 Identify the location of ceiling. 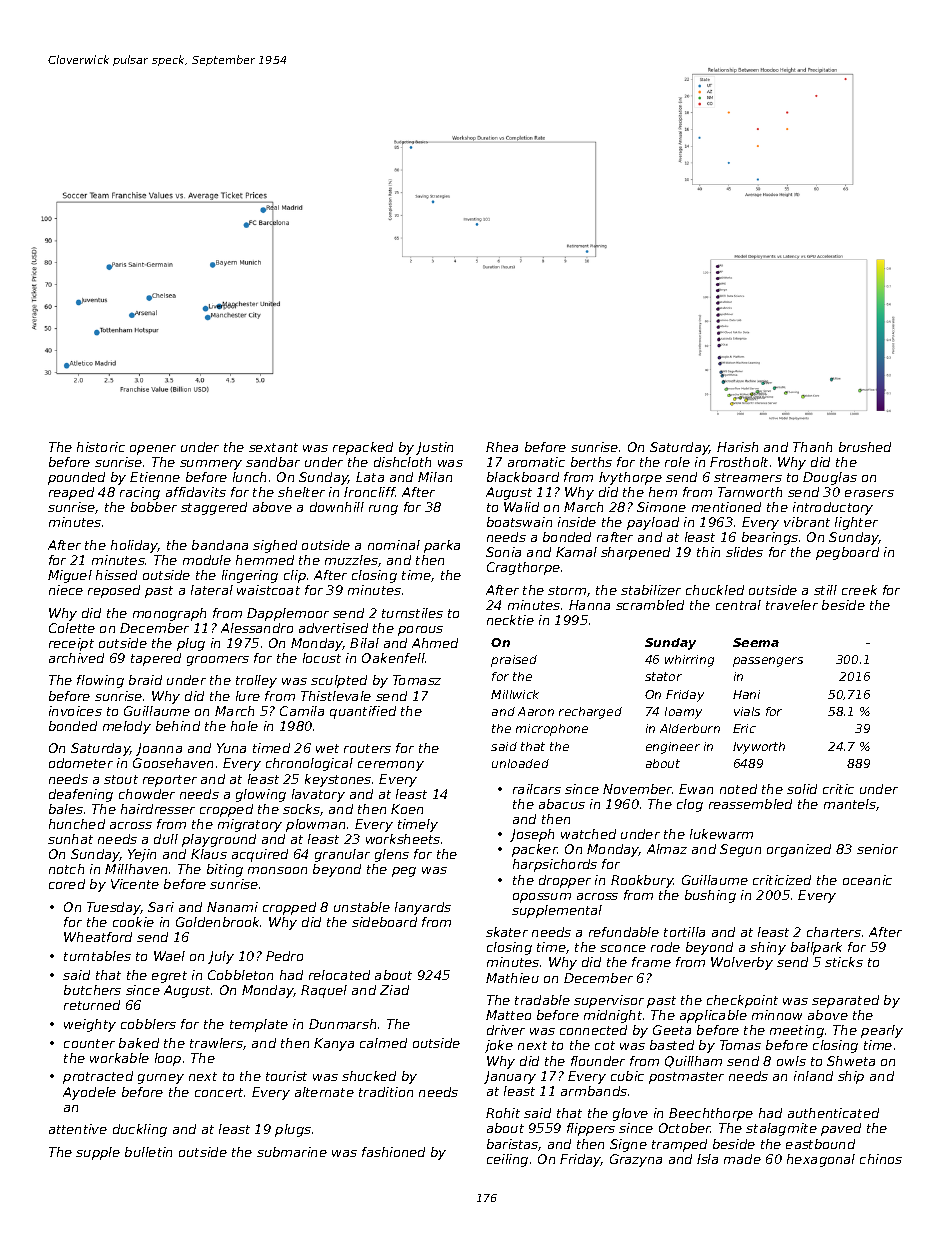
(507, 1160).
